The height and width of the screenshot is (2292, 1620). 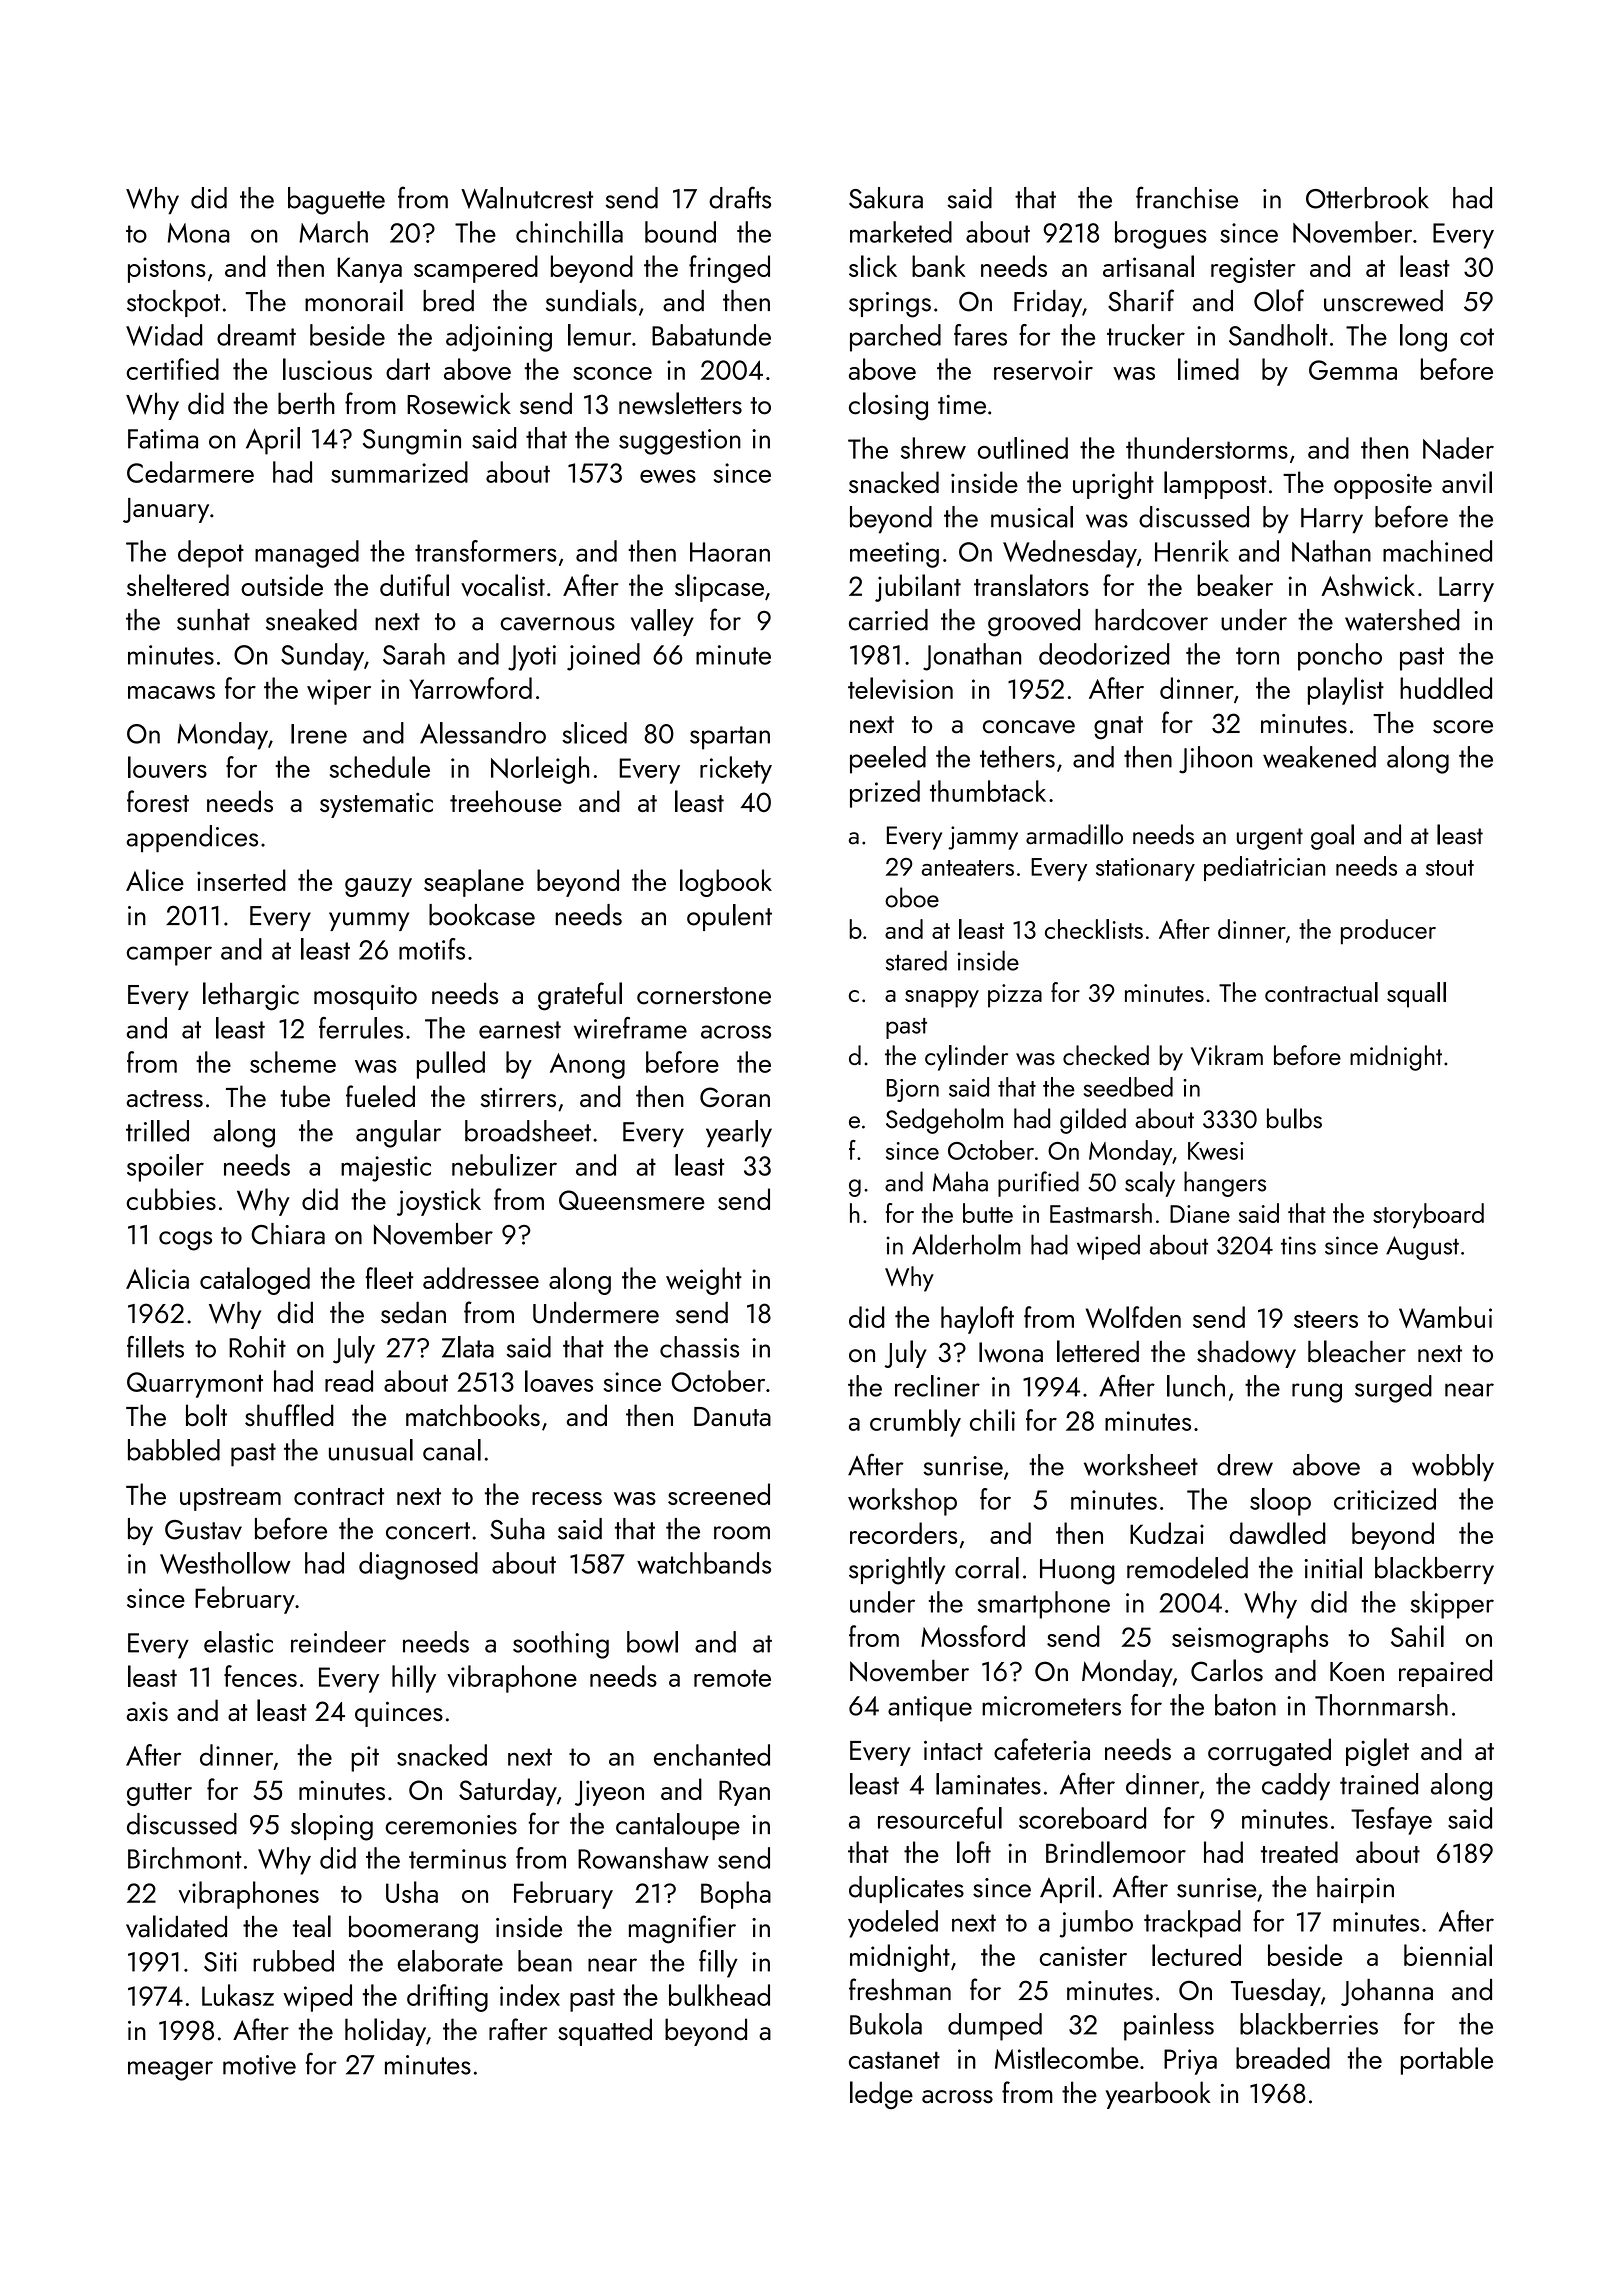 I want to click on matchbooks, so click(x=473, y=1415).
